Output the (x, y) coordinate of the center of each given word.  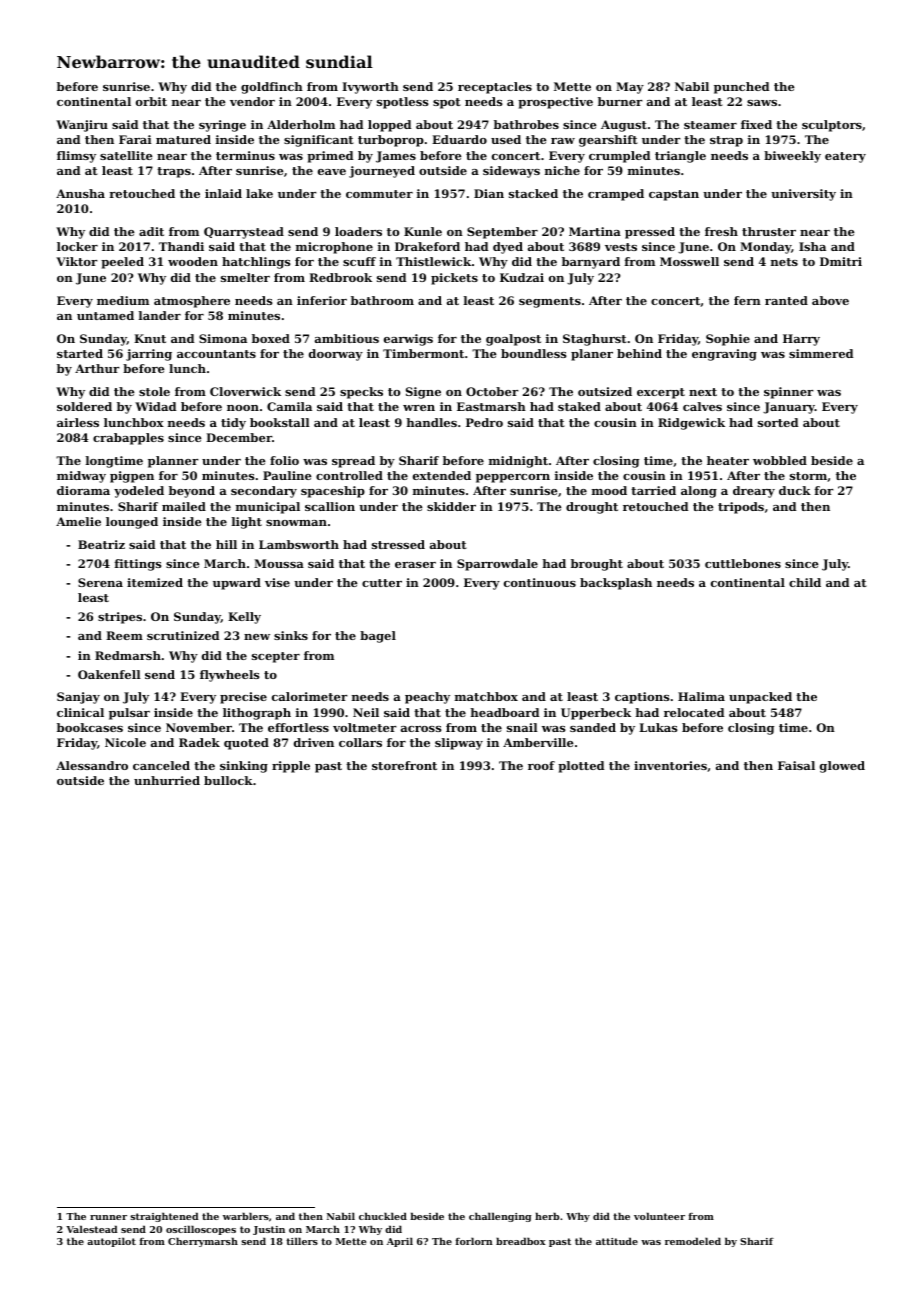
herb (547, 1216)
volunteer (659, 1216)
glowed (842, 767)
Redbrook (340, 277)
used (506, 139)
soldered (84, 406)
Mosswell (689, 261)
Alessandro (92, 765)
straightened (164, 1217)
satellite (126, 155)
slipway (459, 744)
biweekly (792, 157)
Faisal (796, 765)
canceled (161, 765)
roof (541, 765)
